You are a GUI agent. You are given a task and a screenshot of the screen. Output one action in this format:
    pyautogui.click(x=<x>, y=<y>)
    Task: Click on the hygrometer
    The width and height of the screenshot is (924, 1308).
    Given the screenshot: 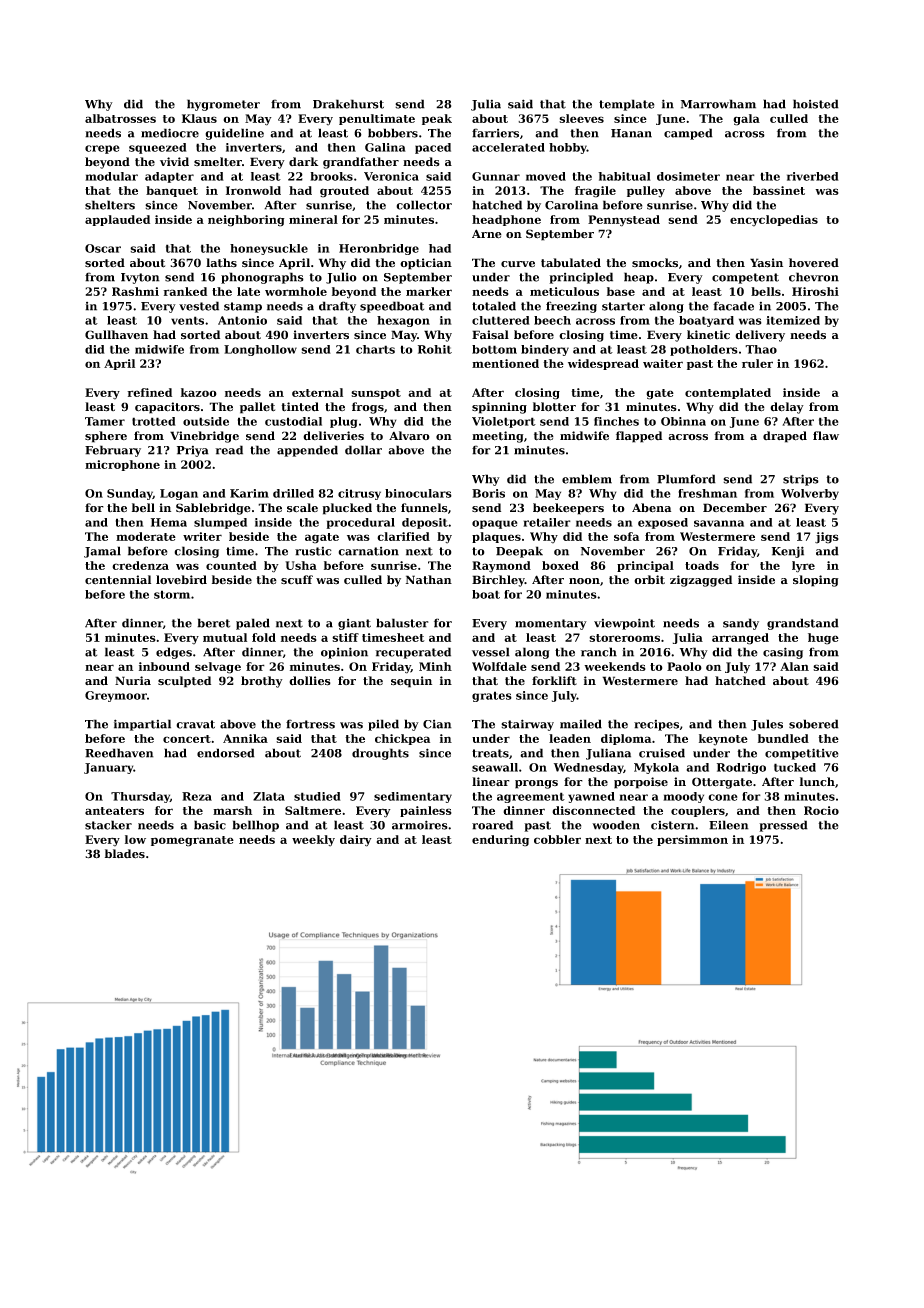 What is the action you would take?
    pyautogui.click(x=223, y=105)
